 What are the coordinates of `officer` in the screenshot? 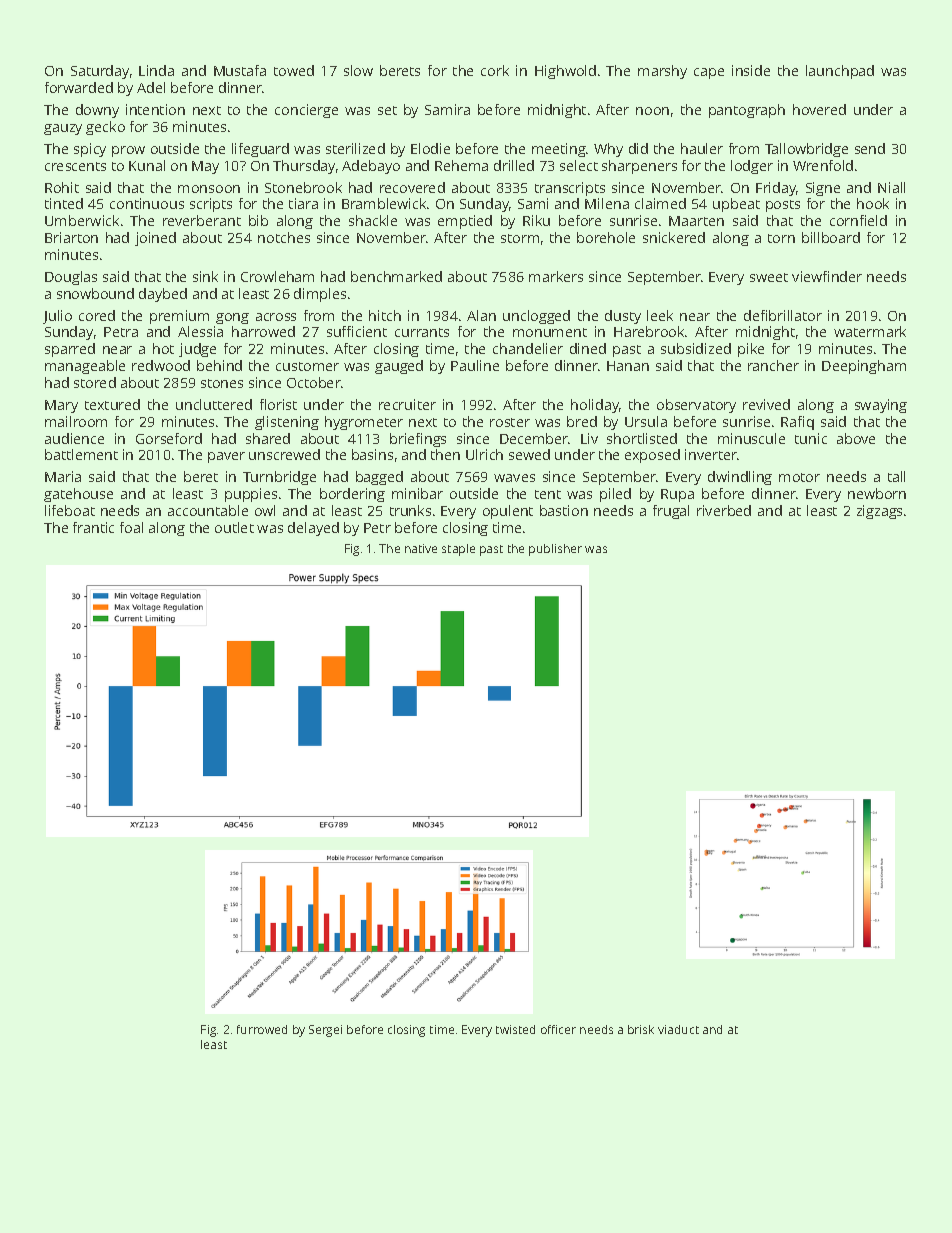 It's located at (558, 1029).
